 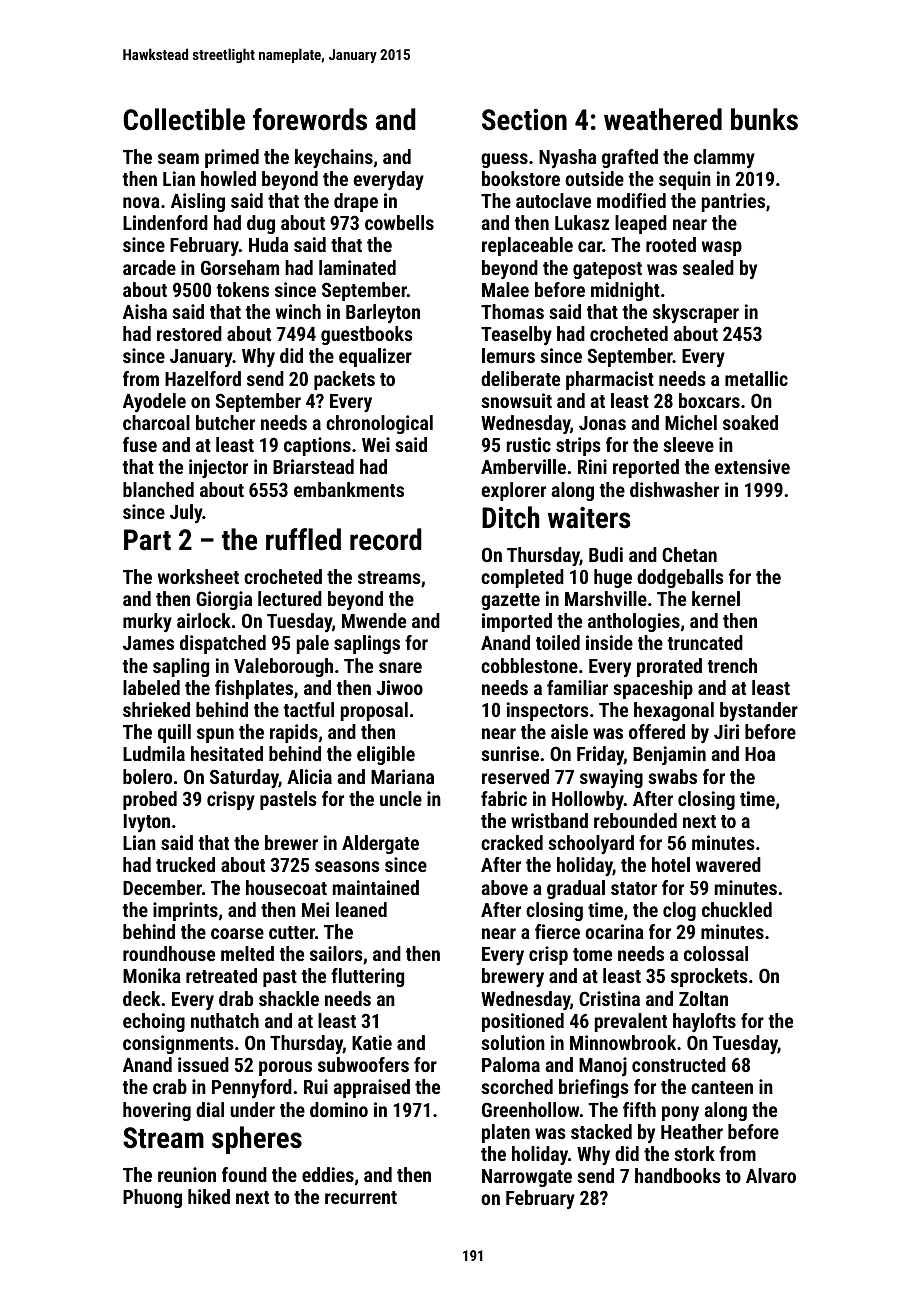 I want to click on bunks, so click(x=764, y=119).
